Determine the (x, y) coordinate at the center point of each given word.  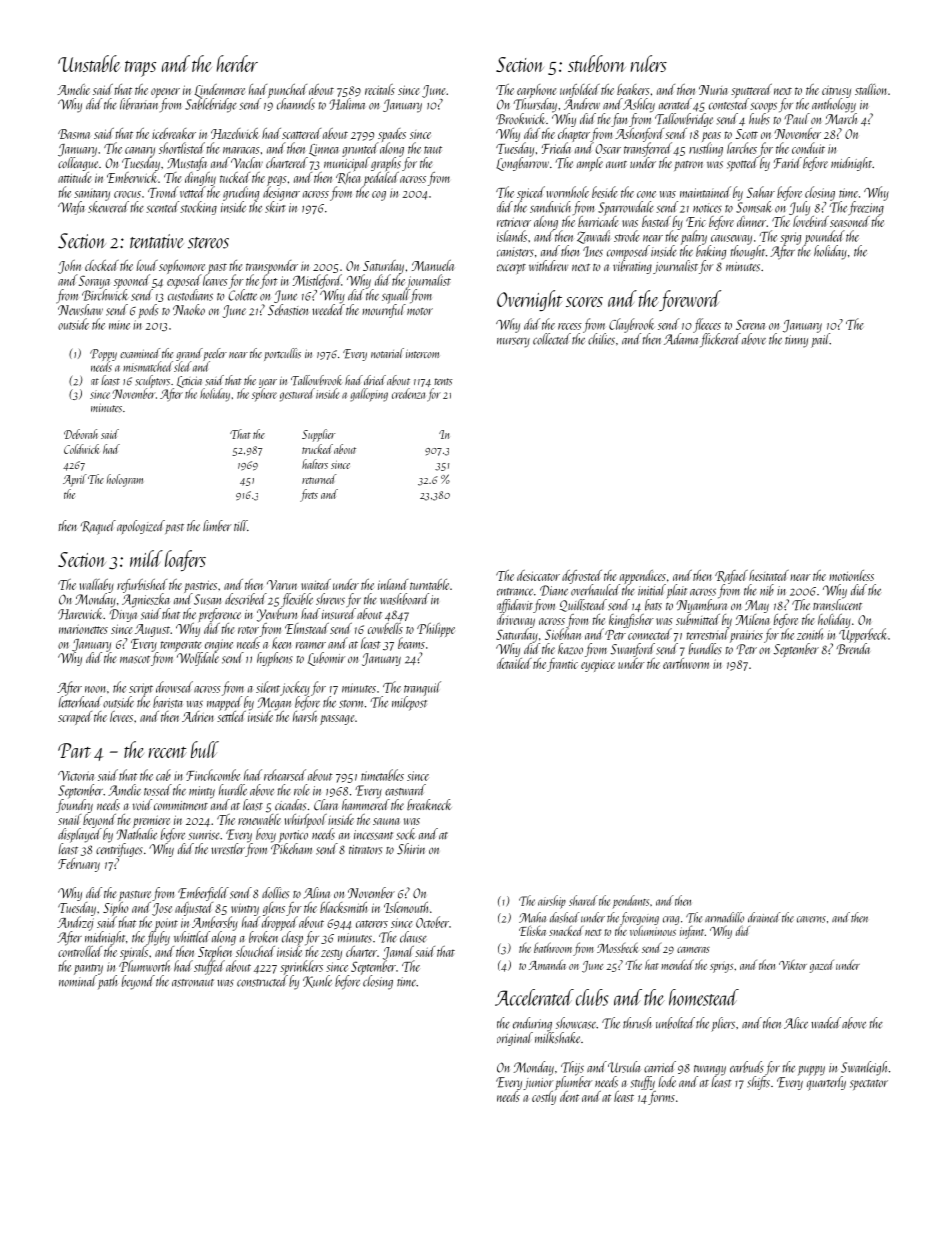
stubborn (597, 63)
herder (237, 63)
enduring (532, 1024)
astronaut (193, 983)
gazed (822, 966)
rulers (649, 63)
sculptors (152, 381)
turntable (429, 584)
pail (820, 340)
